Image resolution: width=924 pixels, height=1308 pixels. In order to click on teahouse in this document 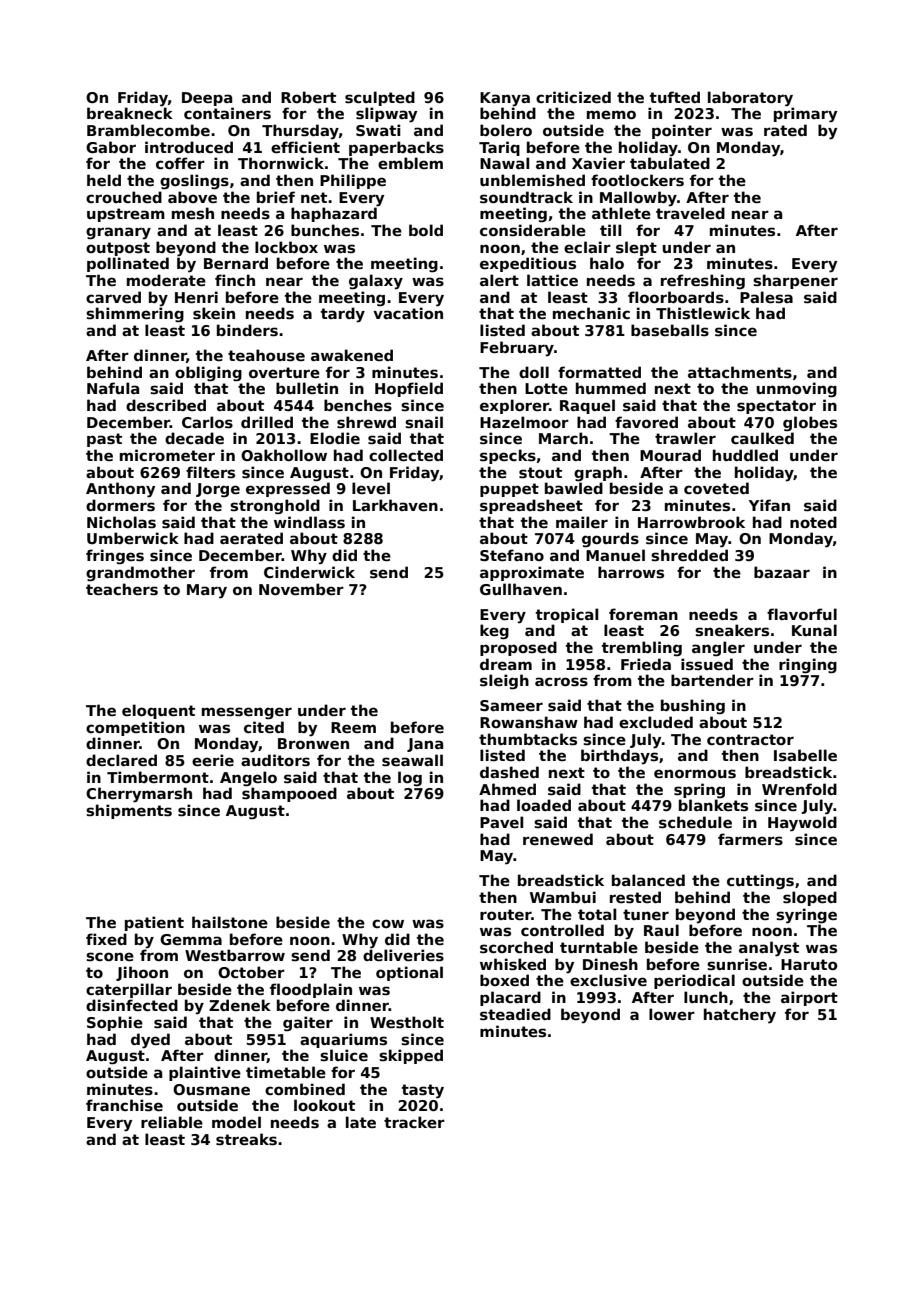, I will do `click(266, 355)`.
